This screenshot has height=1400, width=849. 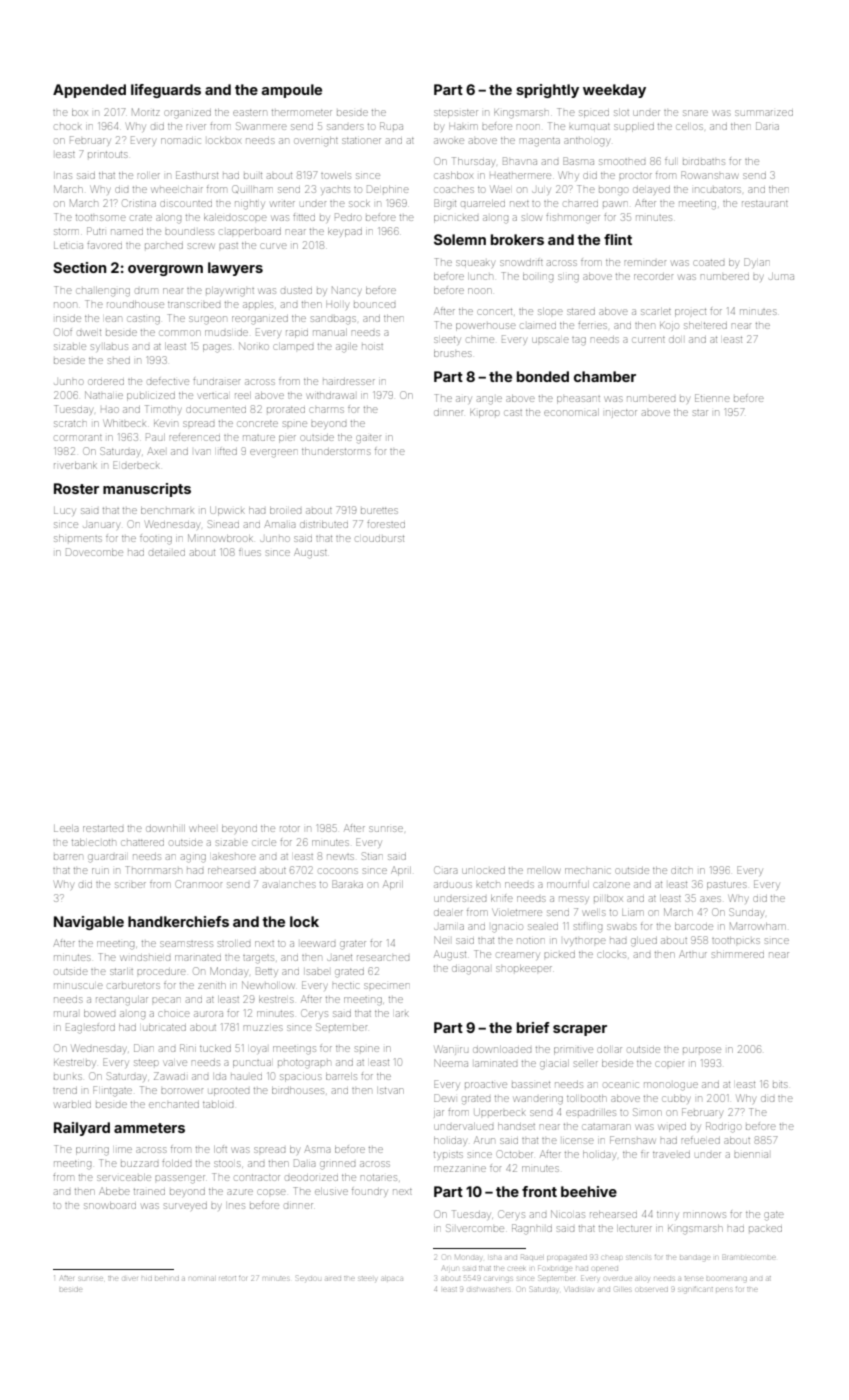 I want to click on Daria, so click(x=767, y=126).
